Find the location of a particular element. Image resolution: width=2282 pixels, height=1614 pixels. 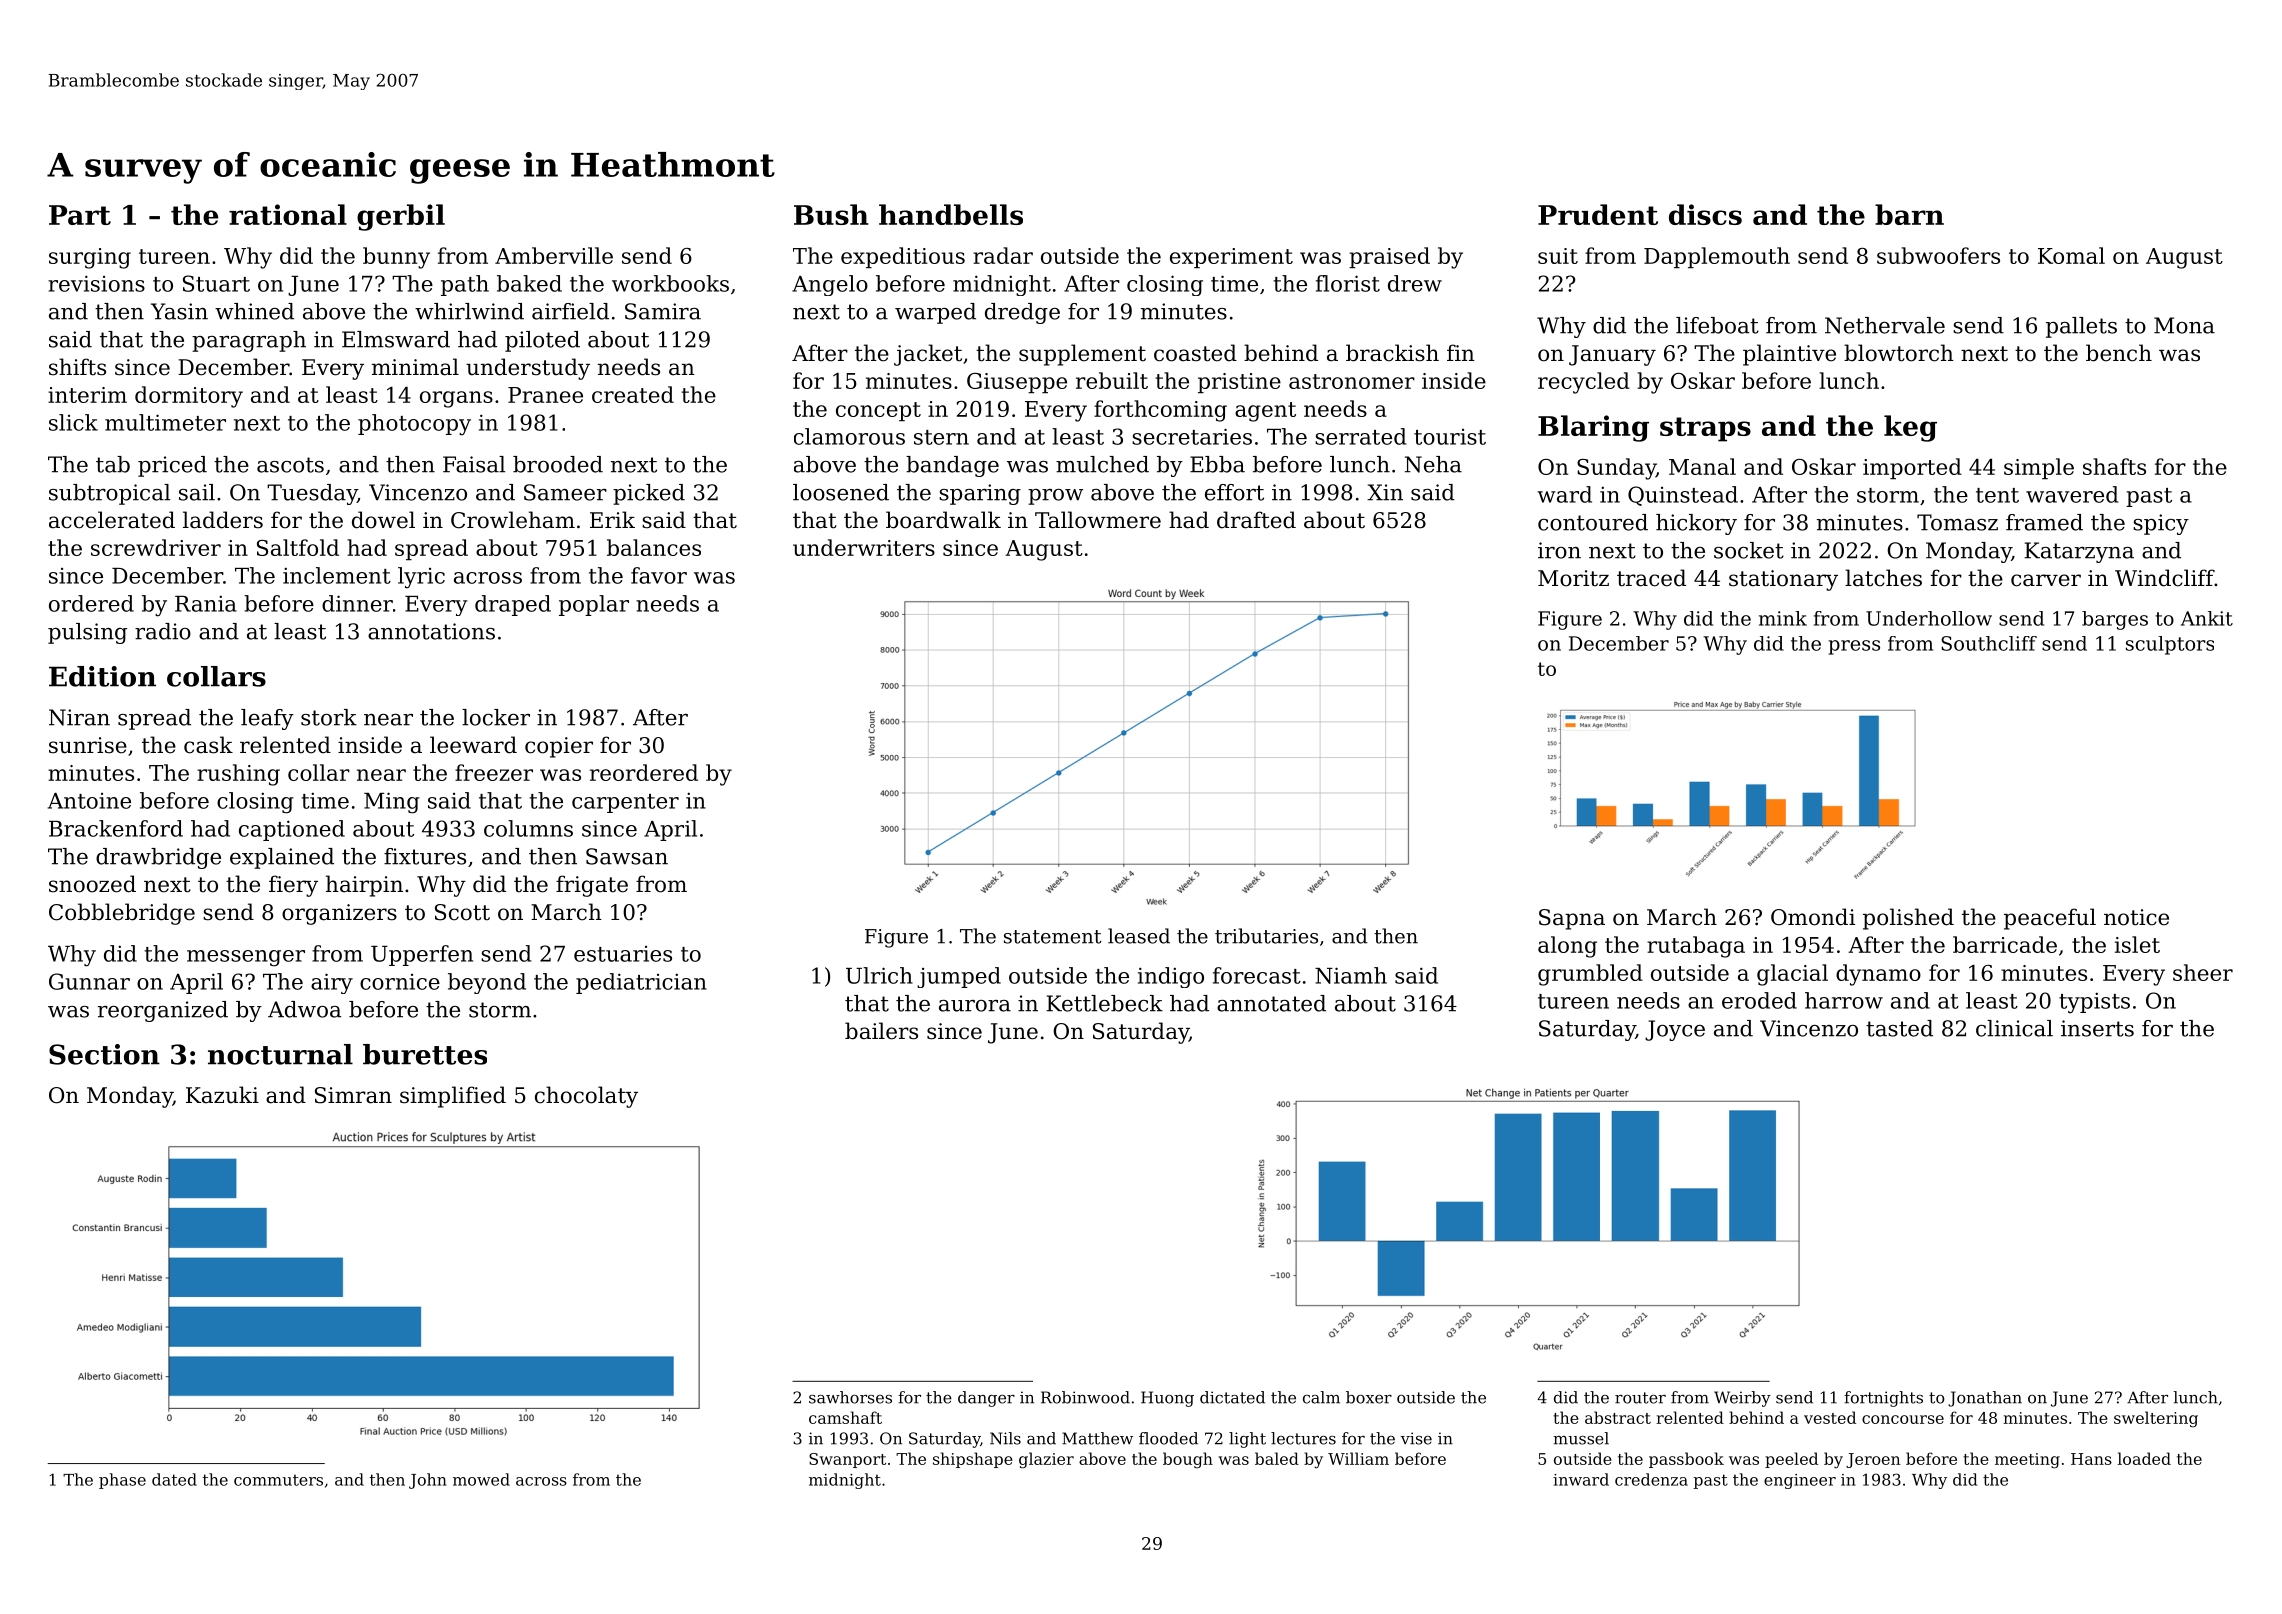

spicy is located at coordinates (2161, 524).
